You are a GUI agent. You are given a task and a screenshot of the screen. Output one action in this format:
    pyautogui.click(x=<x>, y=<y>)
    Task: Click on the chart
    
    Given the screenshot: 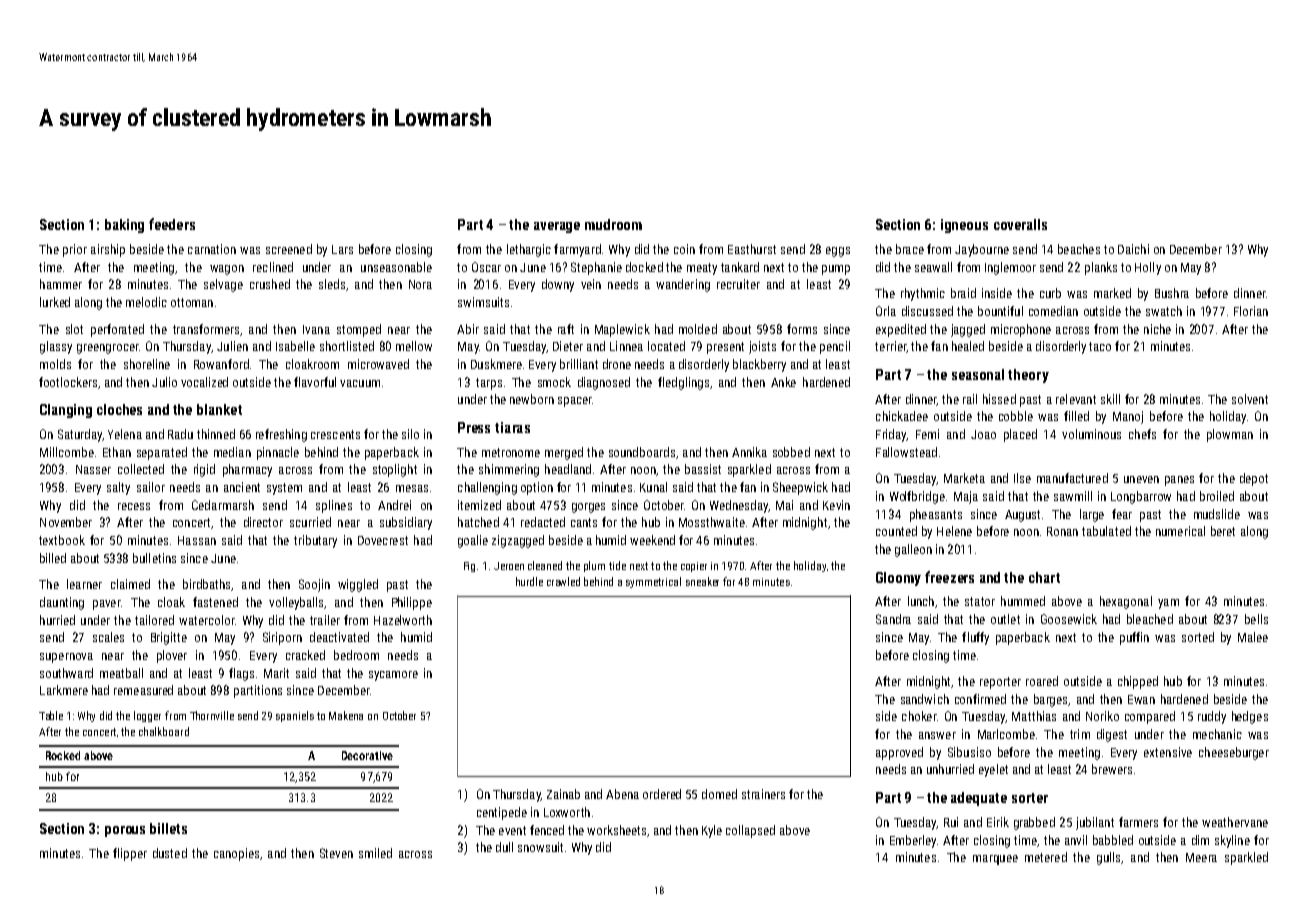 What is the action you would take?
    pyautogui.click(x=1044, y=577)
